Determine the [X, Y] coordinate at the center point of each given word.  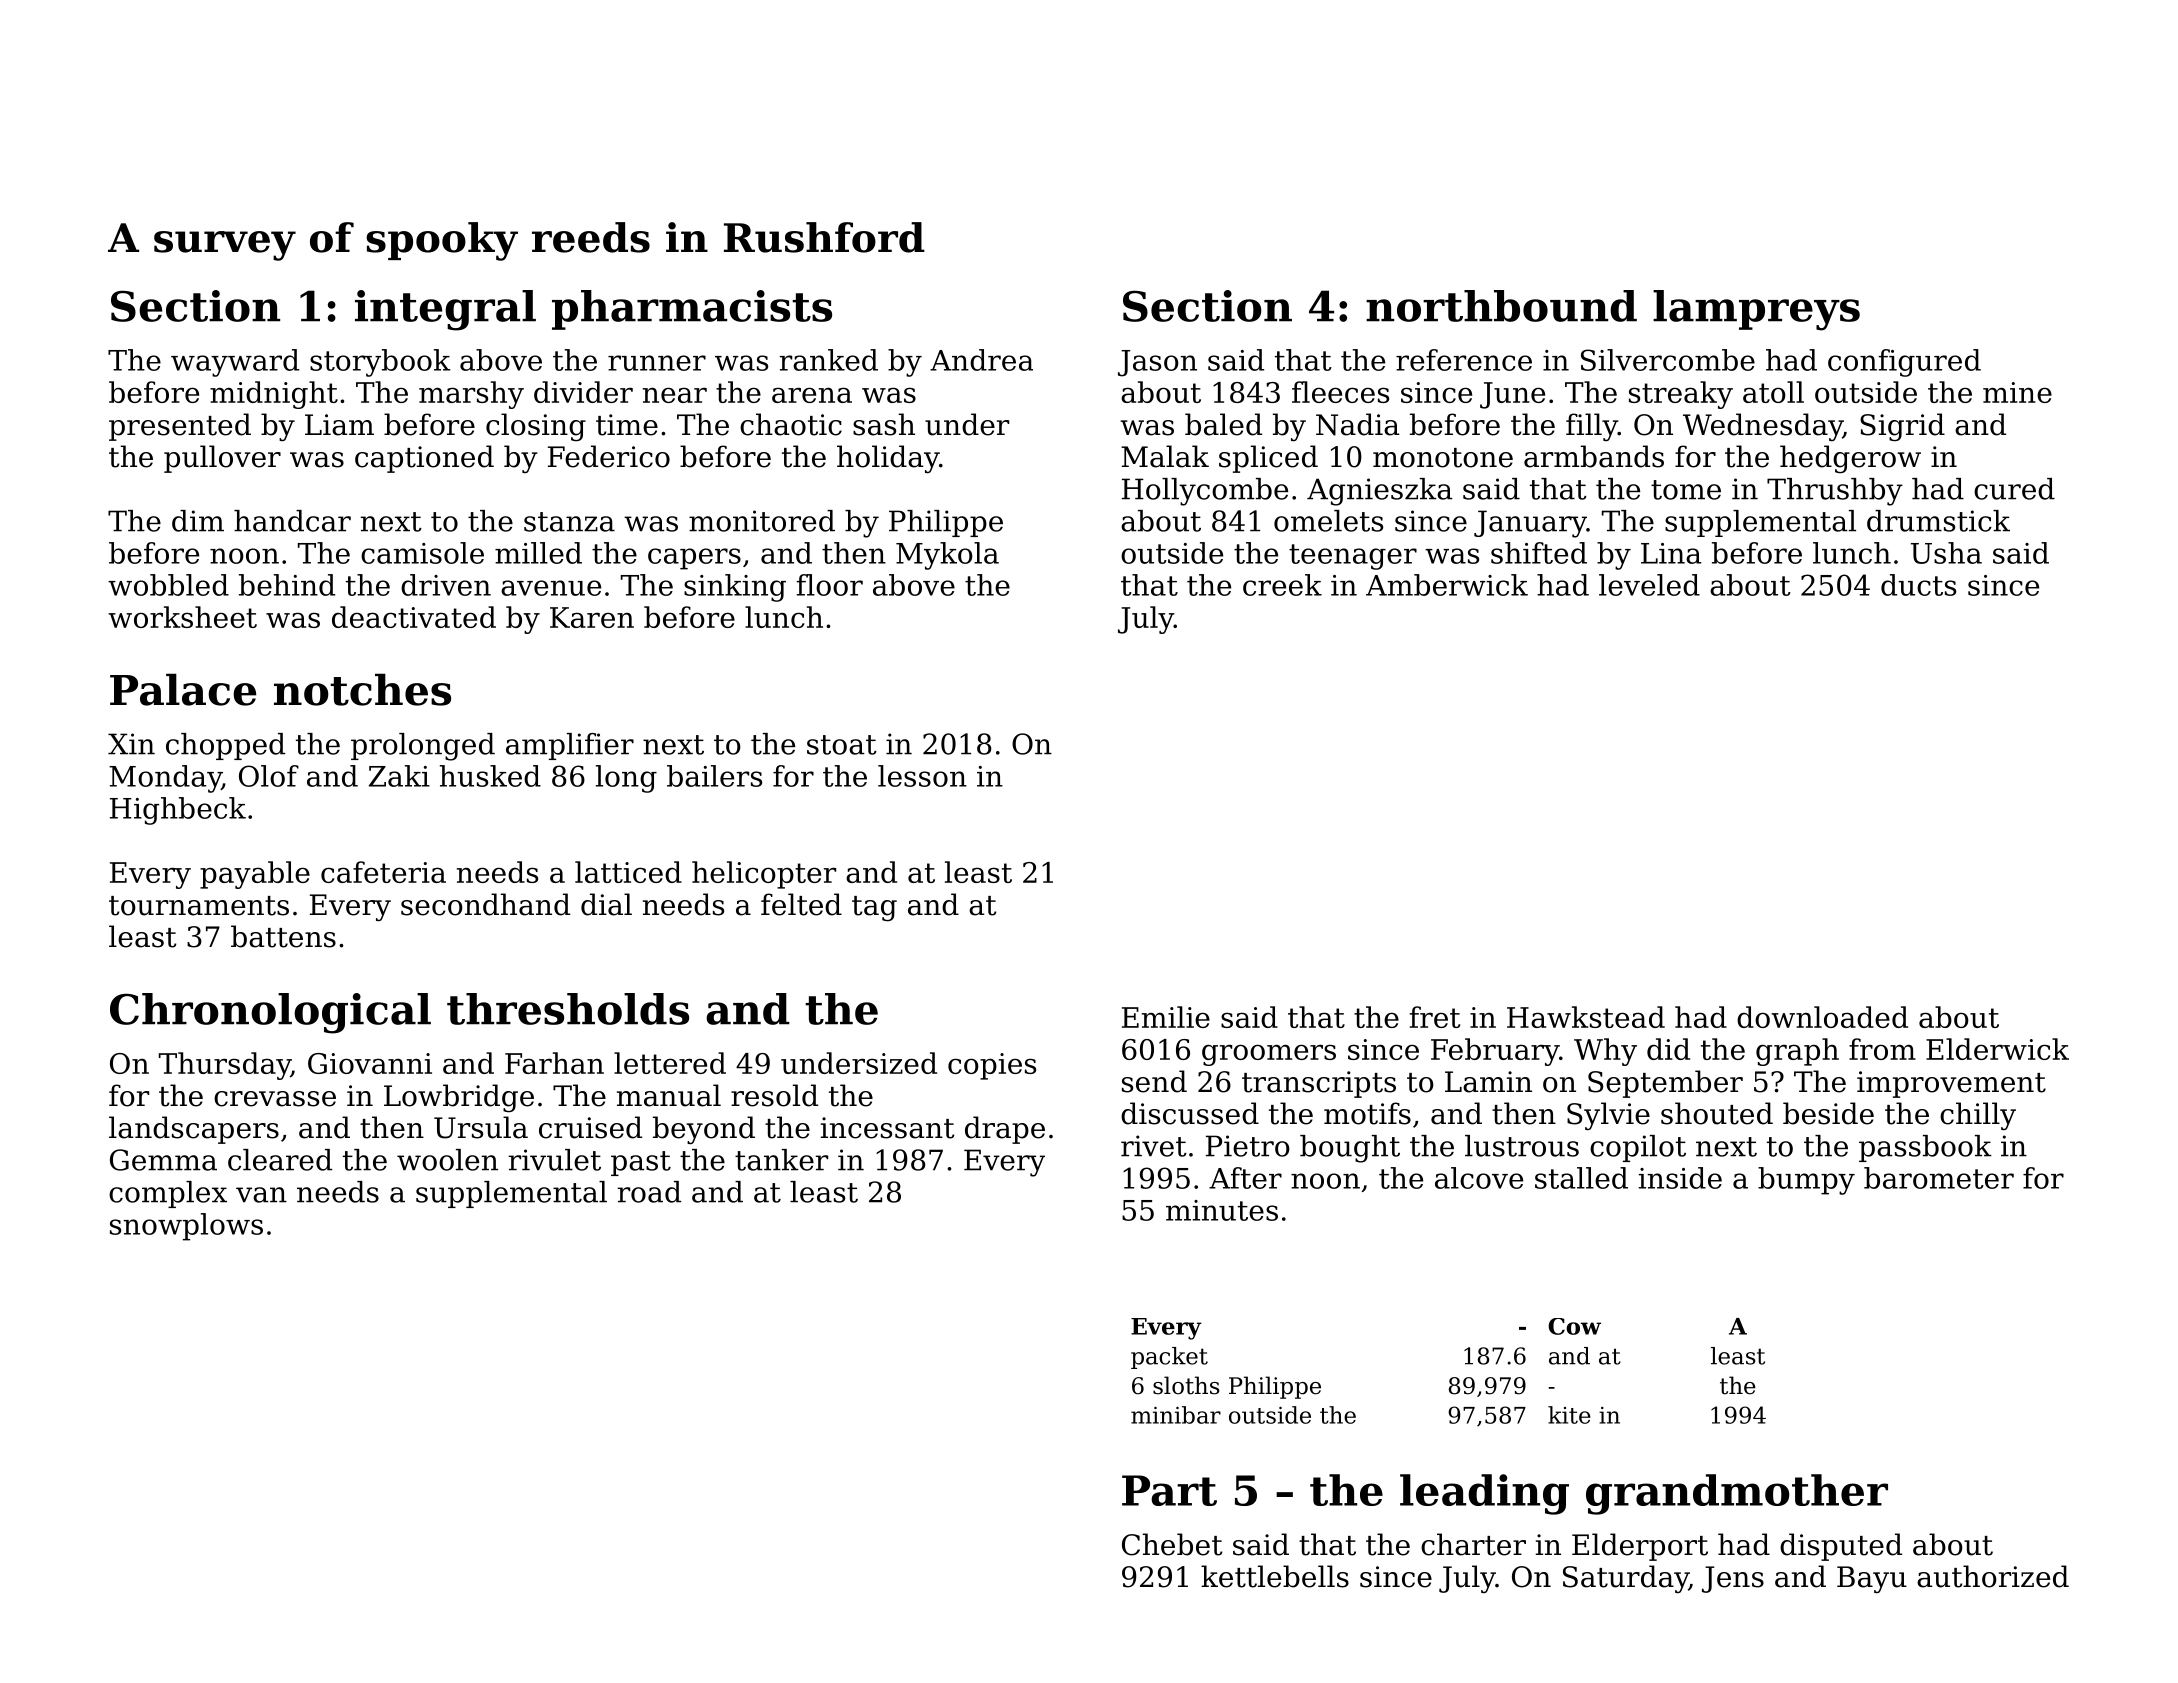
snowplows [186, 1227]
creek [1282, 585]
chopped [225, 746]
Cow [1574, 1326]
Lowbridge [459, 1098]
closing [536, 427]
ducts [1918, 585]
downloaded [1822, 1017]
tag [874, 909]
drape [1005, 1130]
